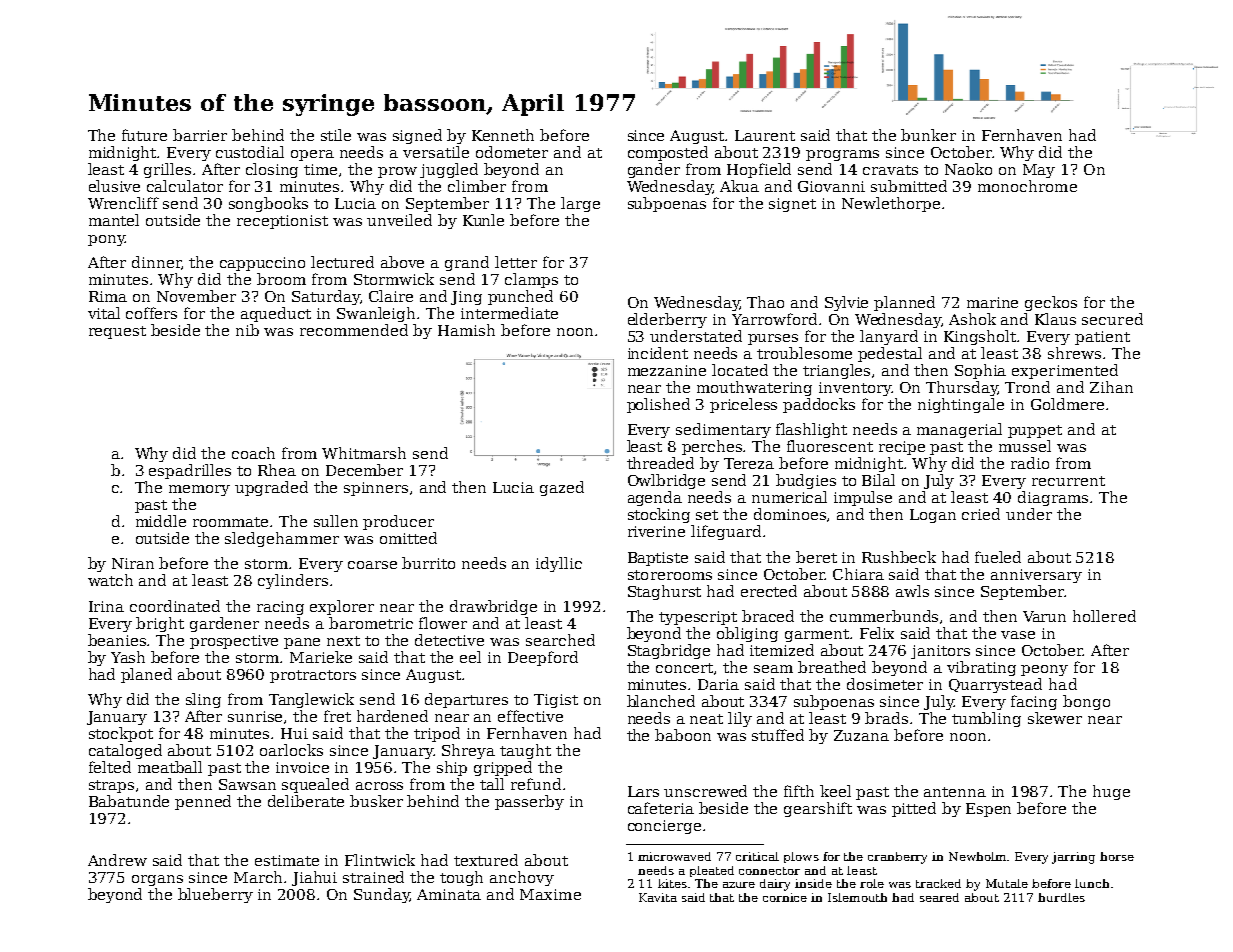  Describe the element at coordinates (664, 592) in the screenshot. I see `Staghurst` at that location.
